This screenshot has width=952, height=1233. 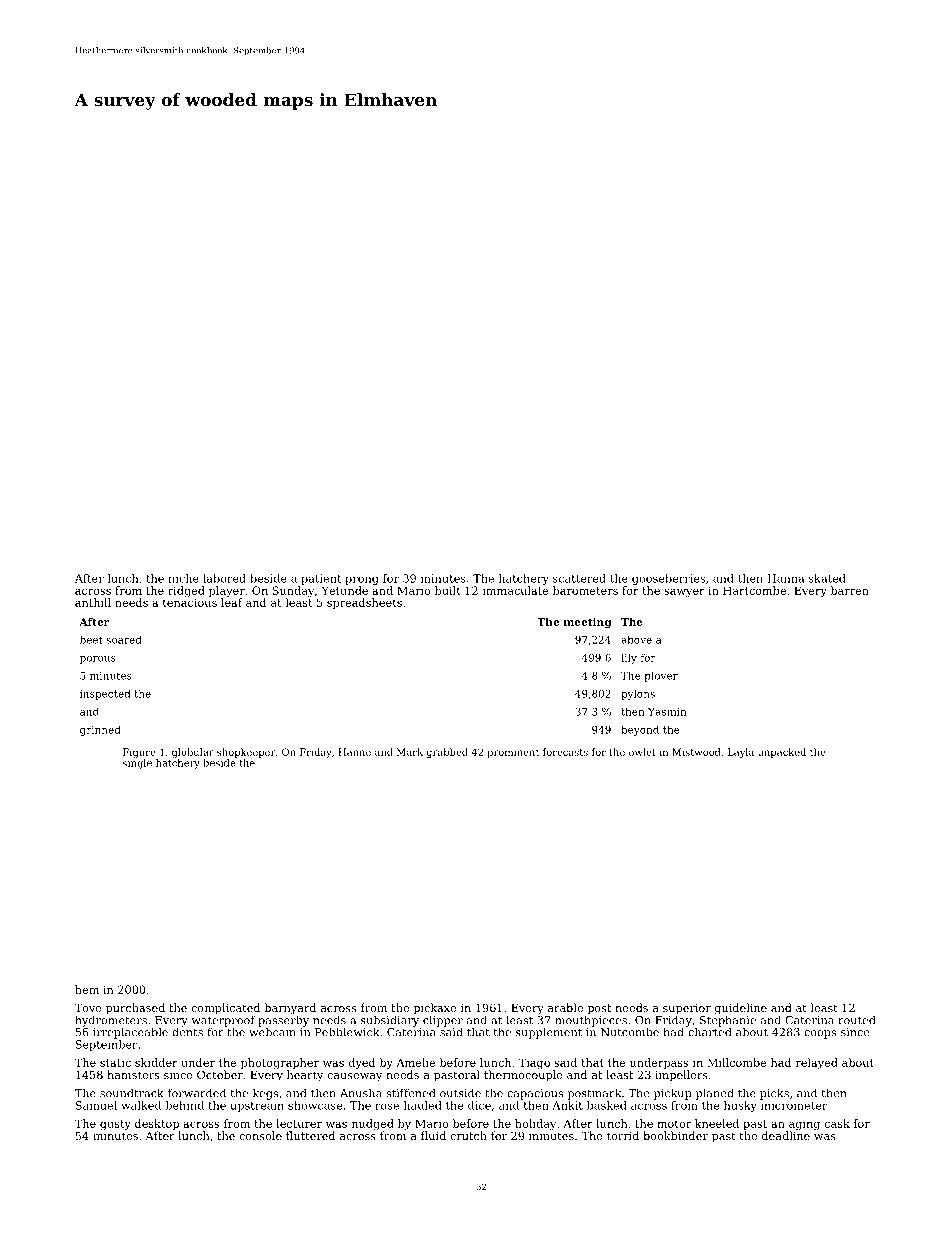 What do you see at coordinates (448, 590) in the screenshot?
I see `built` at bounding box center [448, 590].
